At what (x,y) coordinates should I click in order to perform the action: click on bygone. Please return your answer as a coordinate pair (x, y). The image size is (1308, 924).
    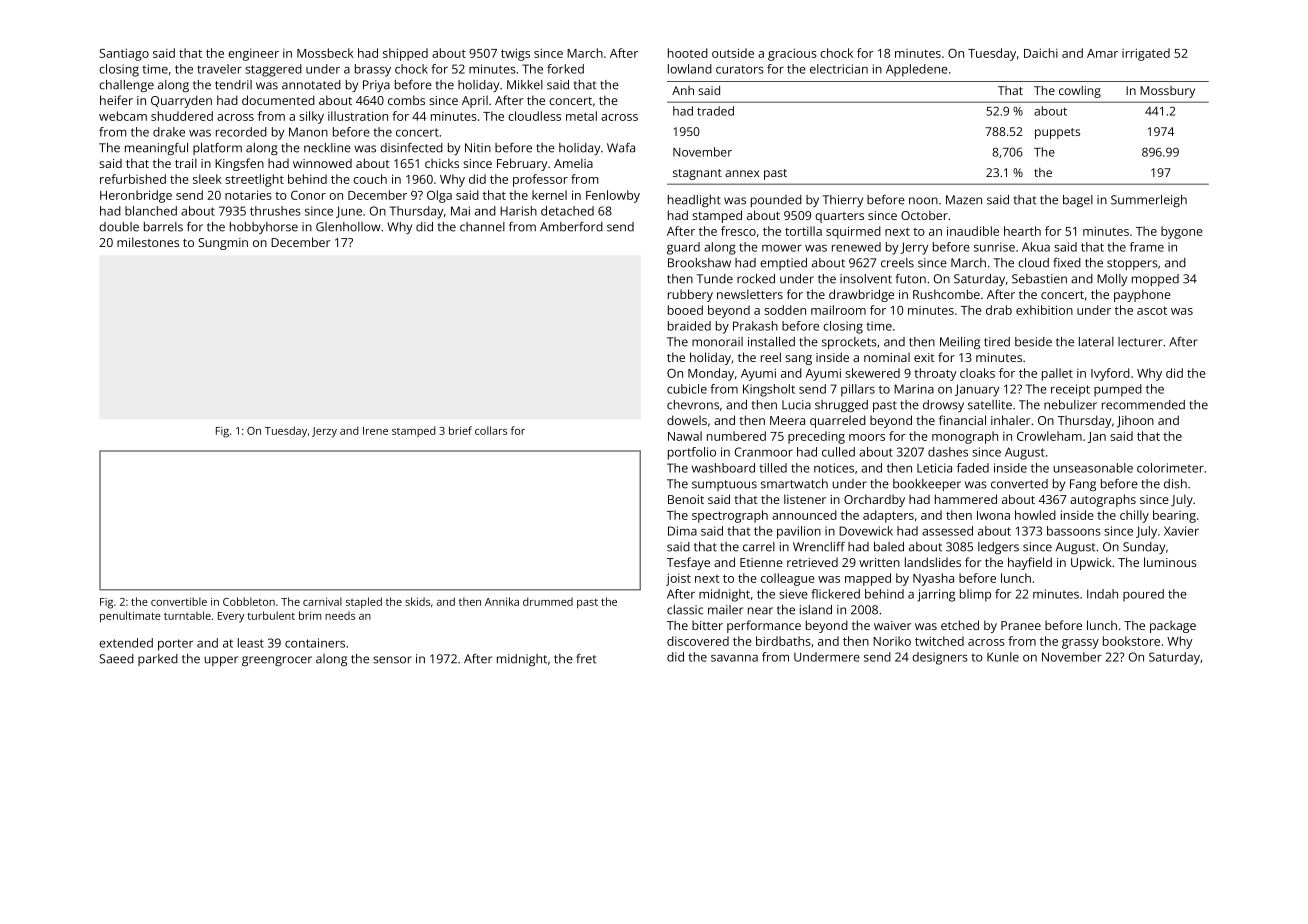
    Looking at the image, I should click on (1182, 232).
